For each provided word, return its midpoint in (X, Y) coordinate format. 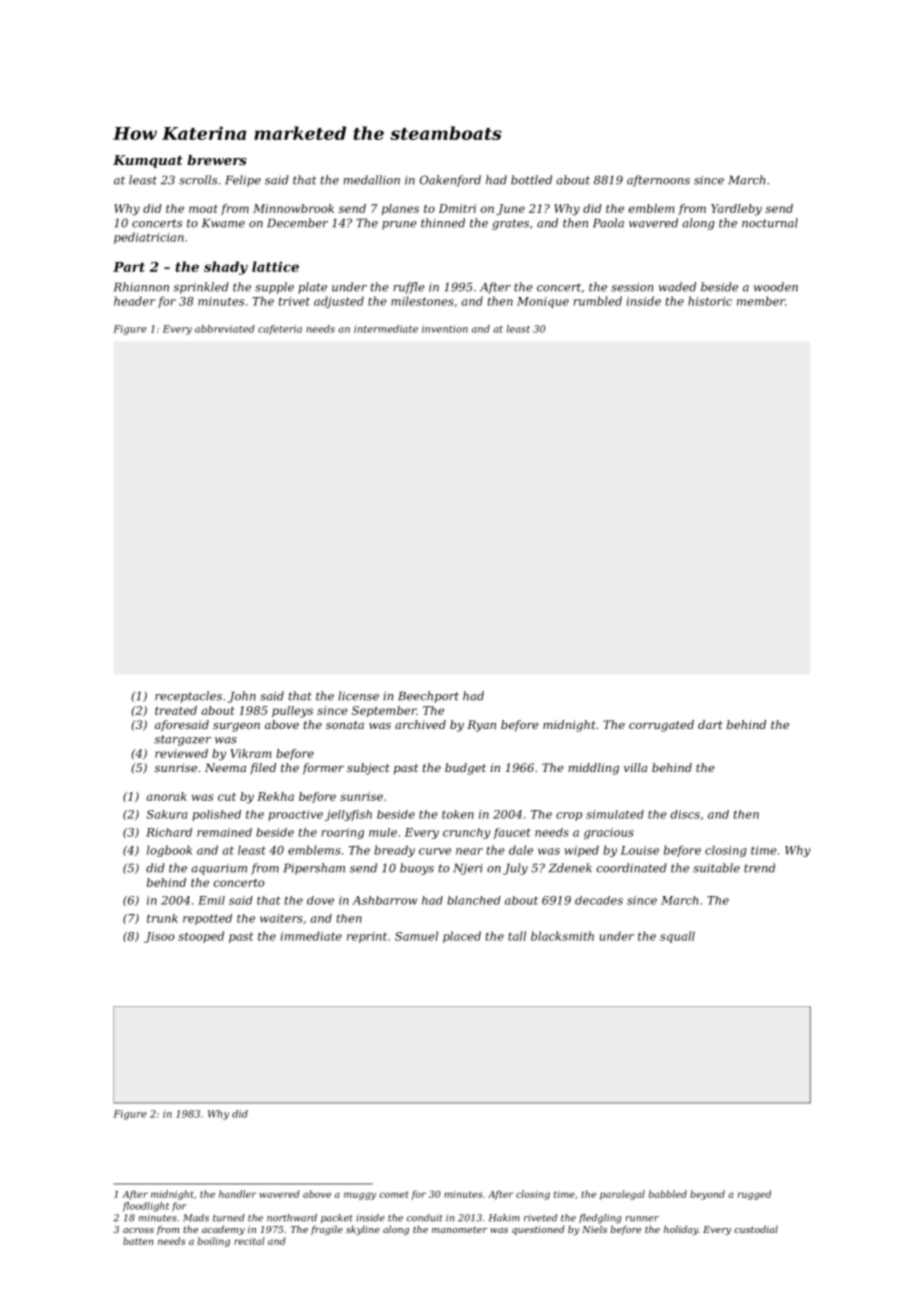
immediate (311, 936)
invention (445, 329)
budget (465, 769)
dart (710, 724)
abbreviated (225, 329)
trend (759, 868)
